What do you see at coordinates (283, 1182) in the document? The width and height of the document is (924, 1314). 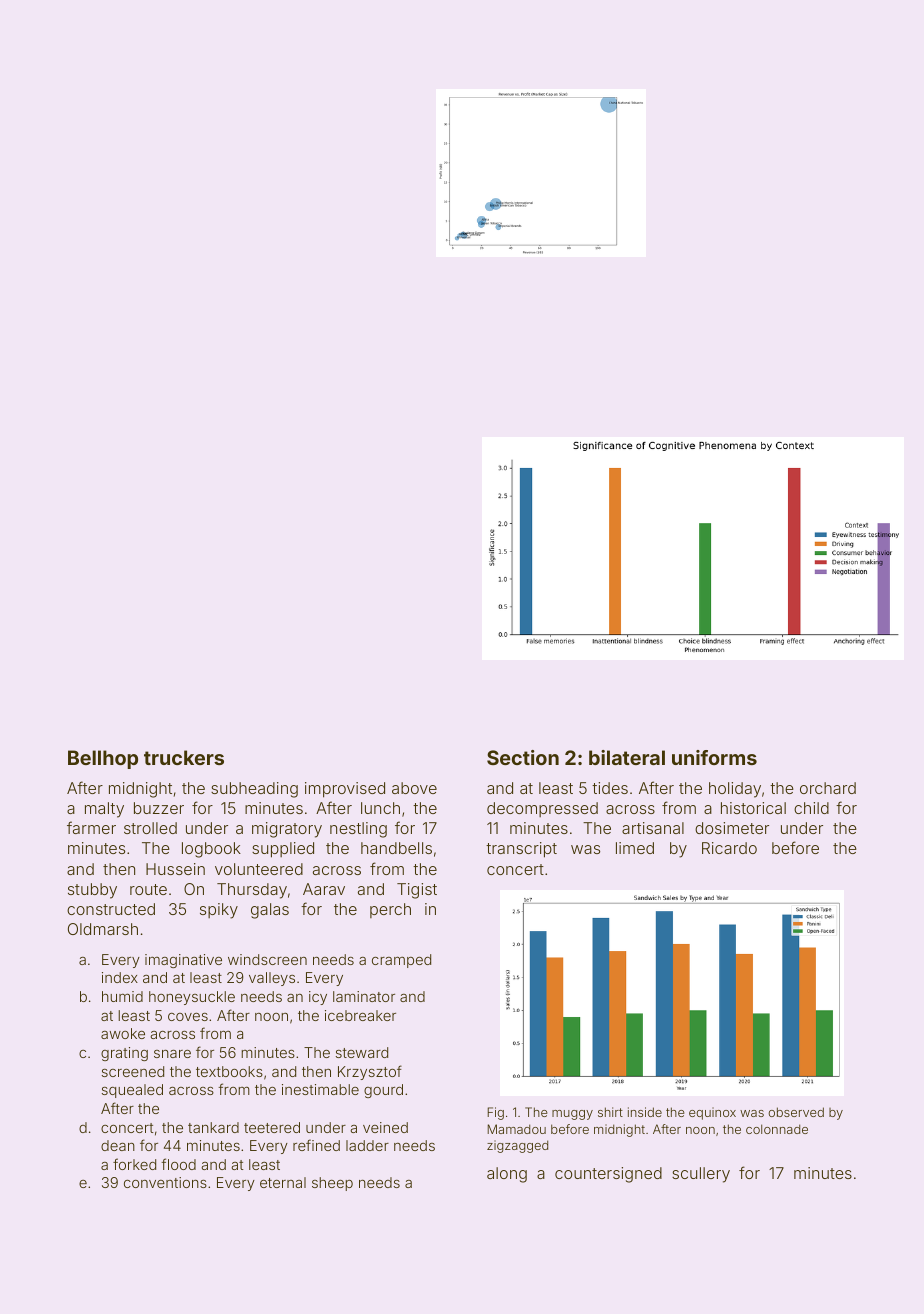 I see `eternal` at bounding box center [283, 1182].
